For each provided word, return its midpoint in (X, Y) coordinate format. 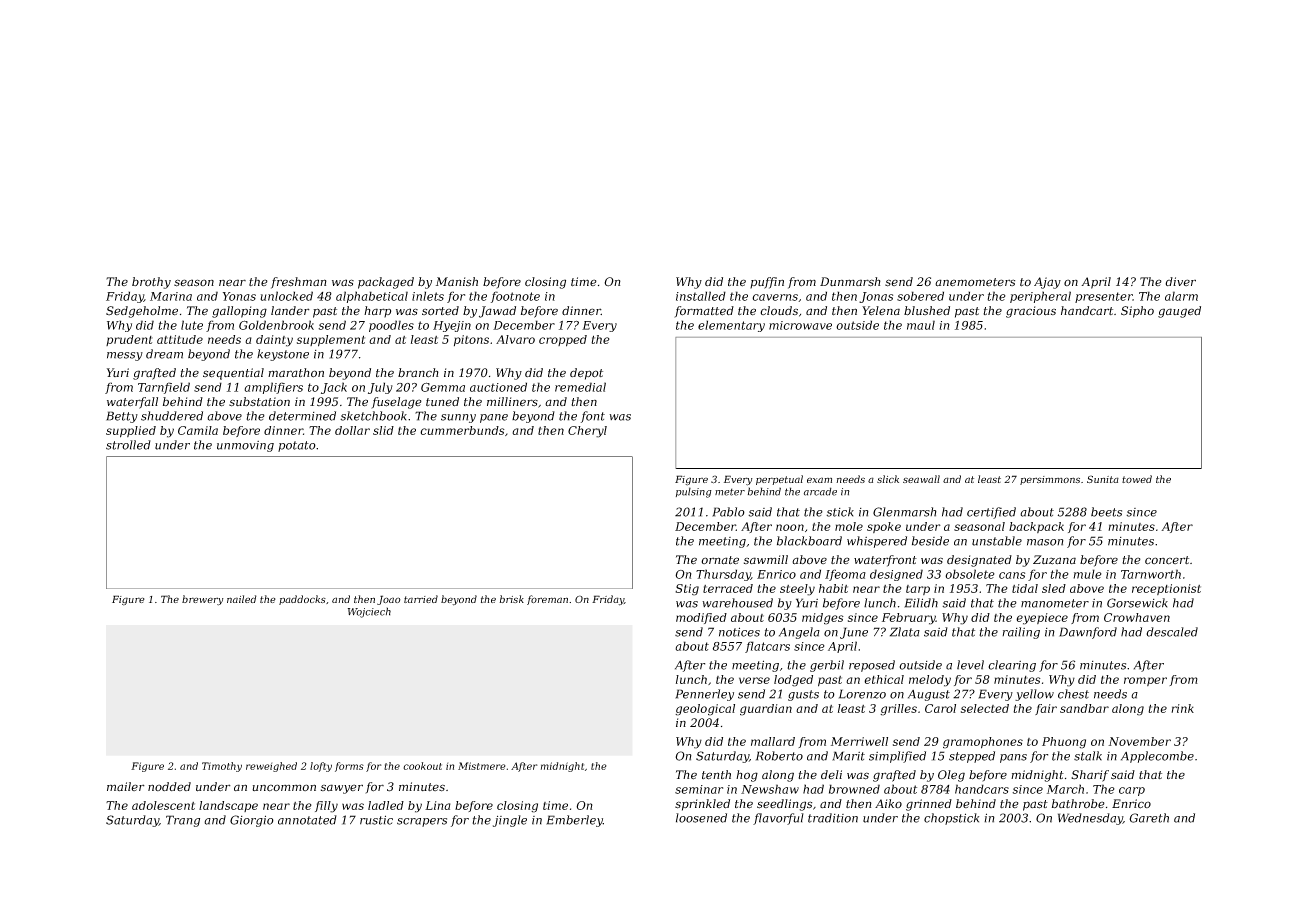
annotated (307, 820)
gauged (1179, 312)
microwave (800, 325)
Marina (171, 296)
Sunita (1103, 479)
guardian (766, 710)
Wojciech (369, 612)
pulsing (694, 492)
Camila (198, 430)
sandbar (1084, 708)
